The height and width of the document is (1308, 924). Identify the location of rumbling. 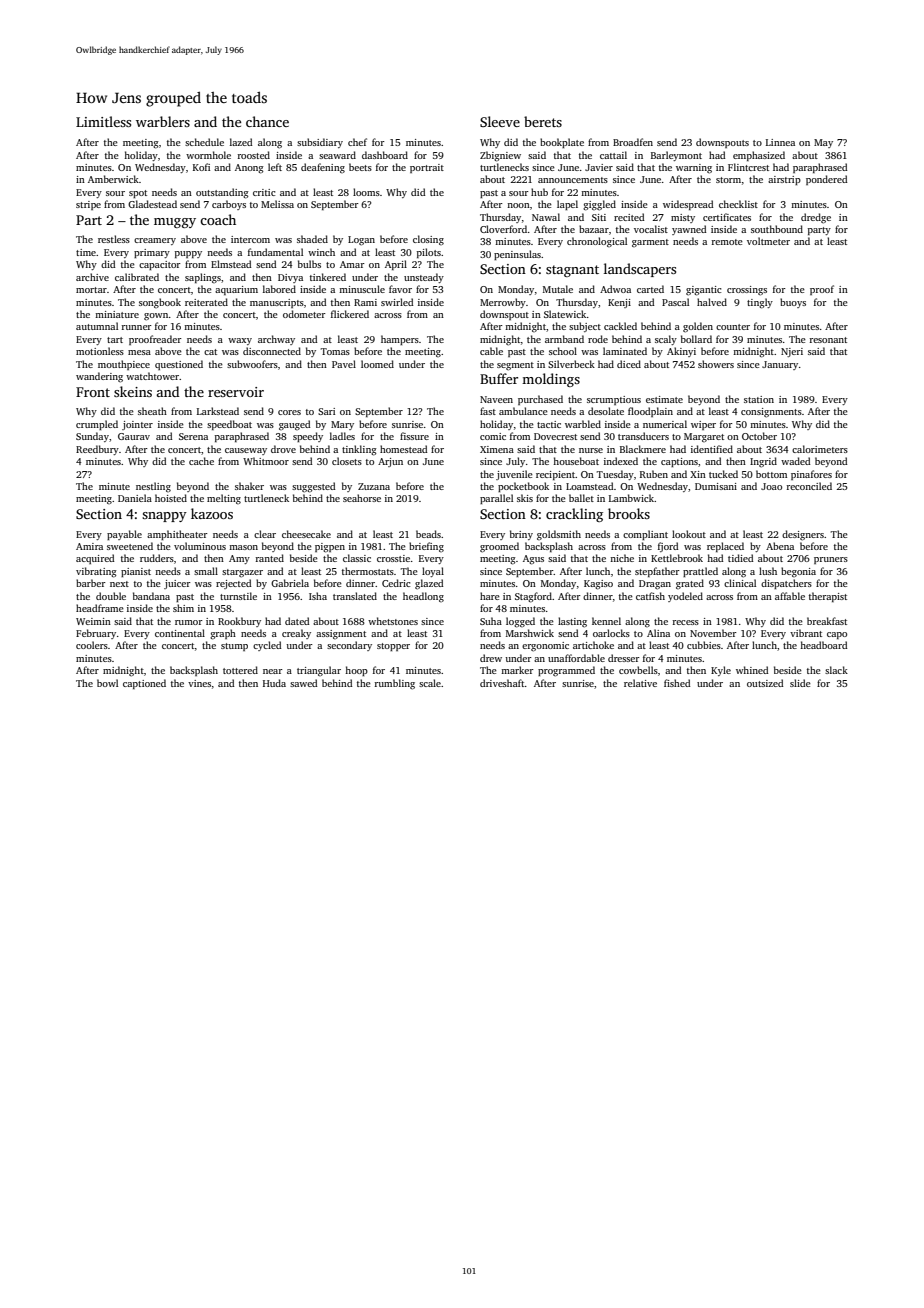
(395, 684).
